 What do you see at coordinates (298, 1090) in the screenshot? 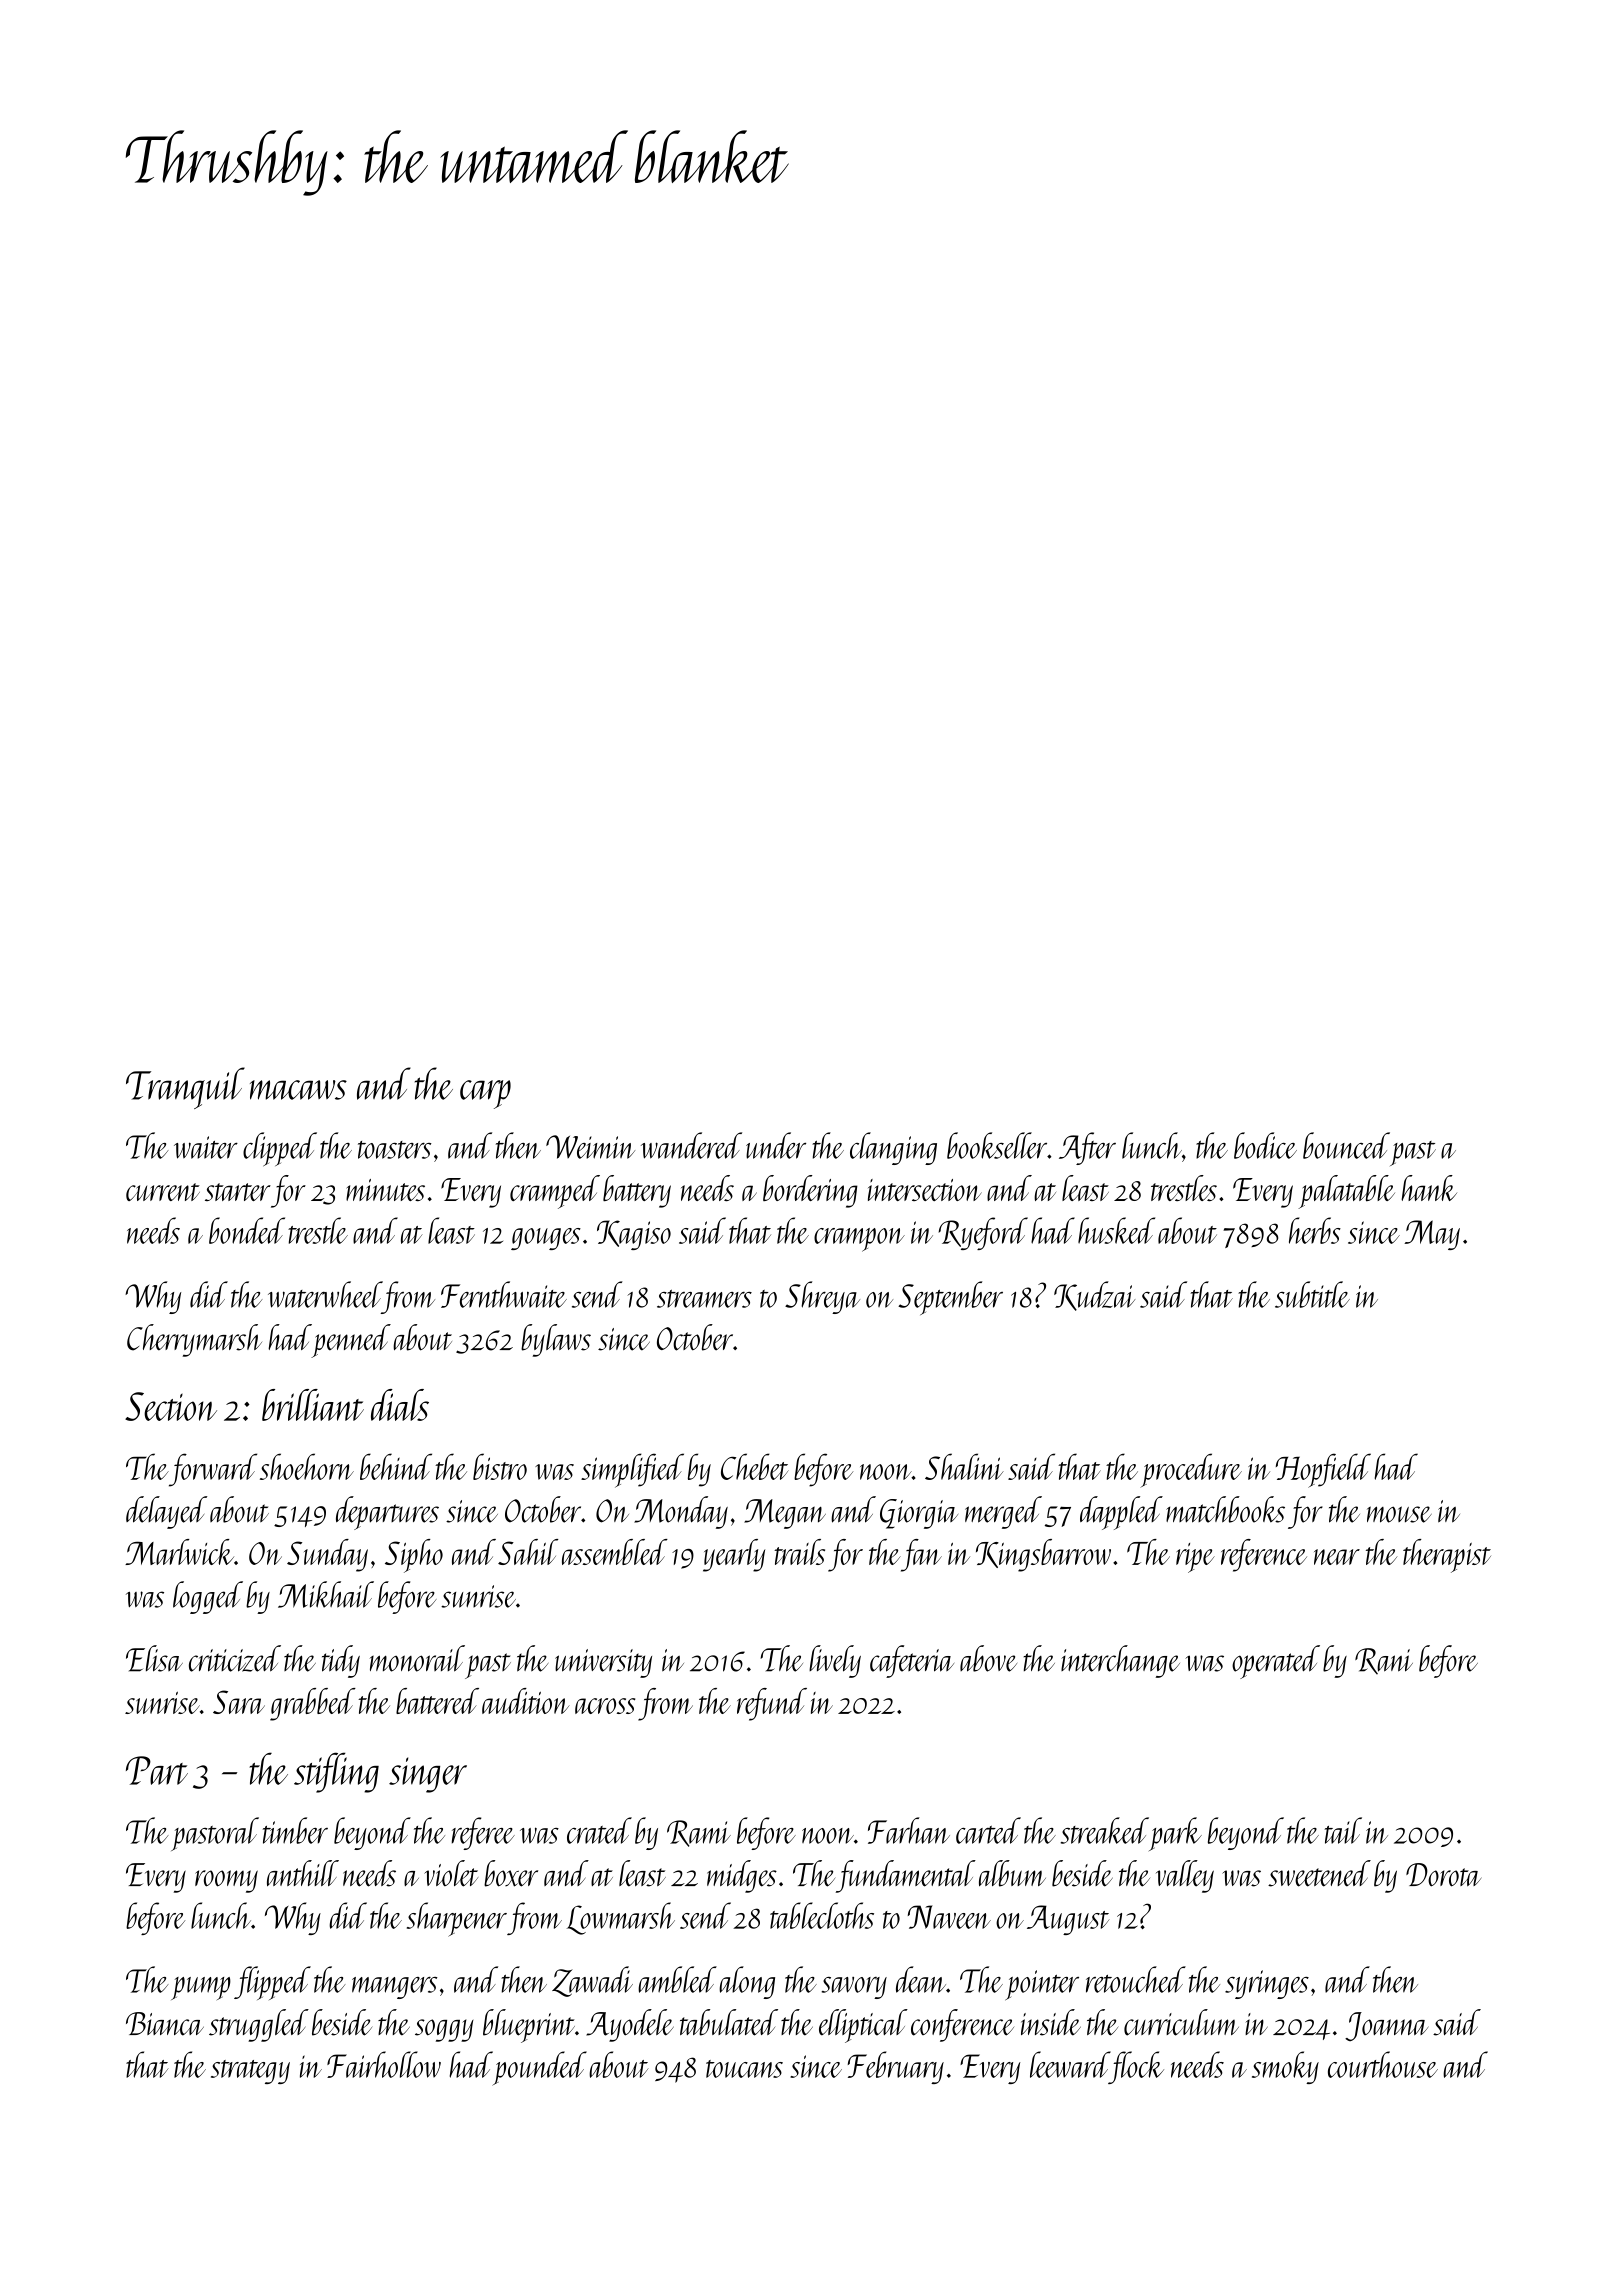
I see `macaws` at bounding box center [298, 1090].
